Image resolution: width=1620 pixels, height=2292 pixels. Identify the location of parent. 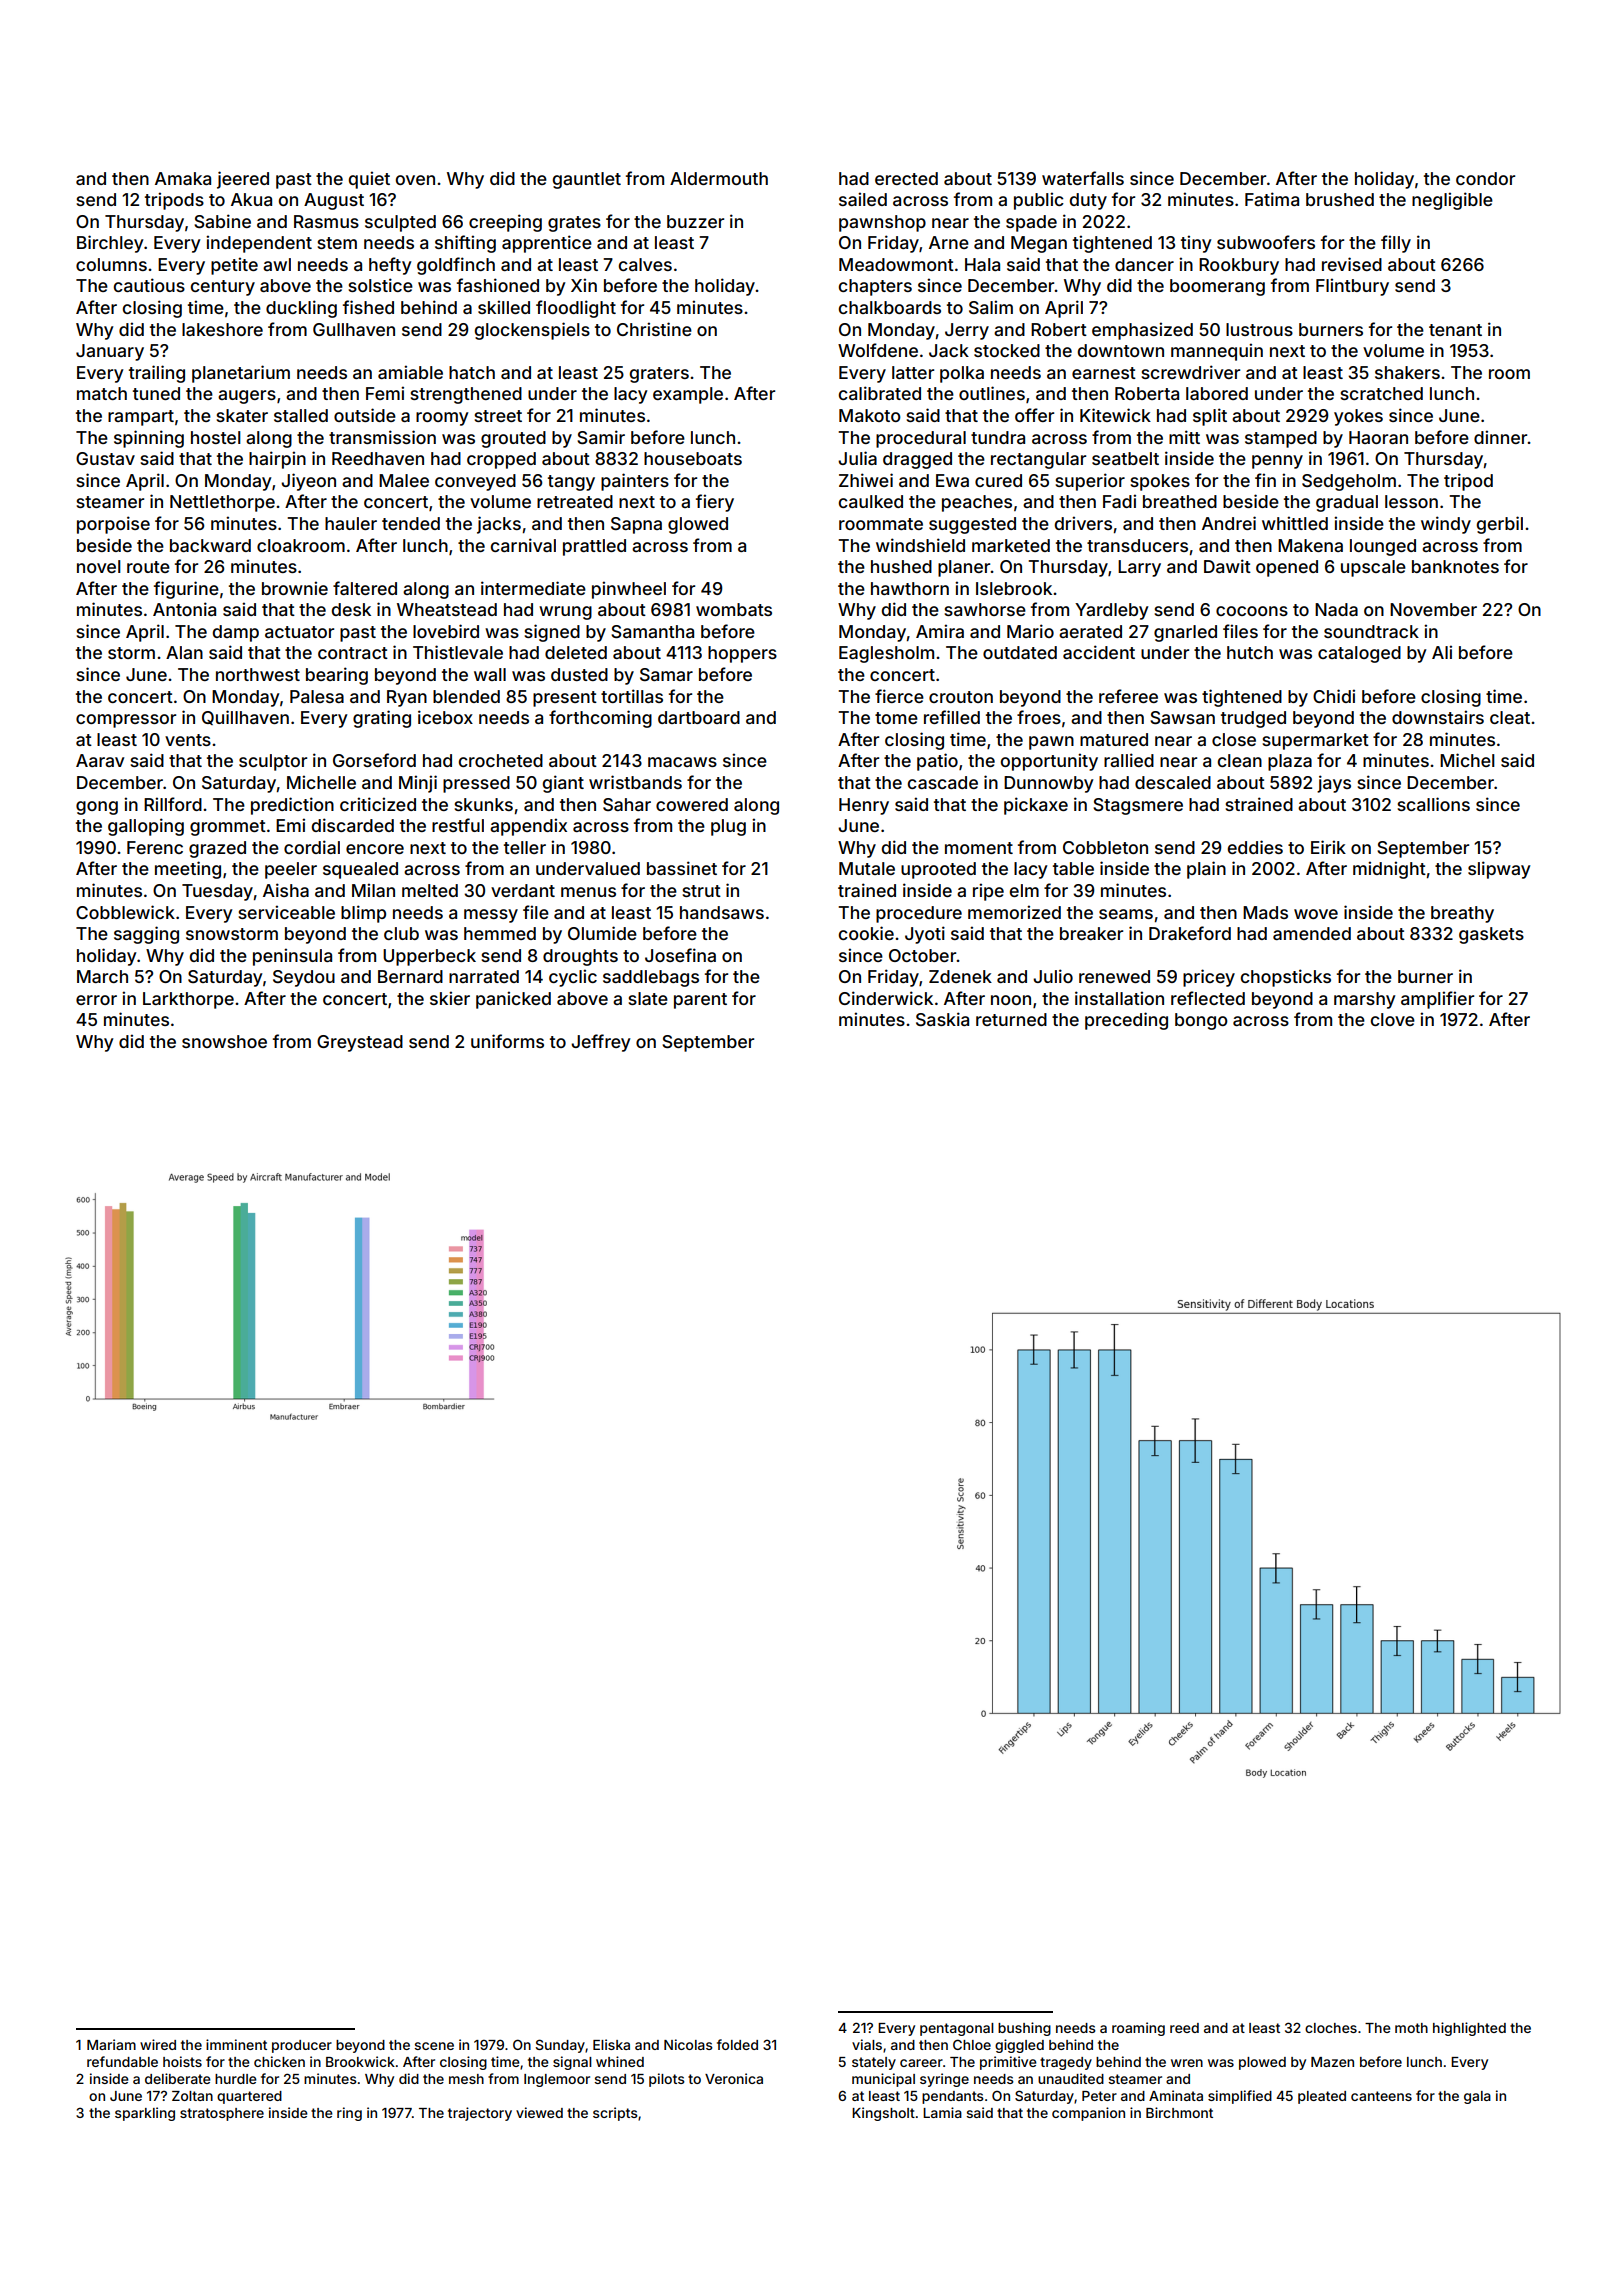
(700, 1001).
